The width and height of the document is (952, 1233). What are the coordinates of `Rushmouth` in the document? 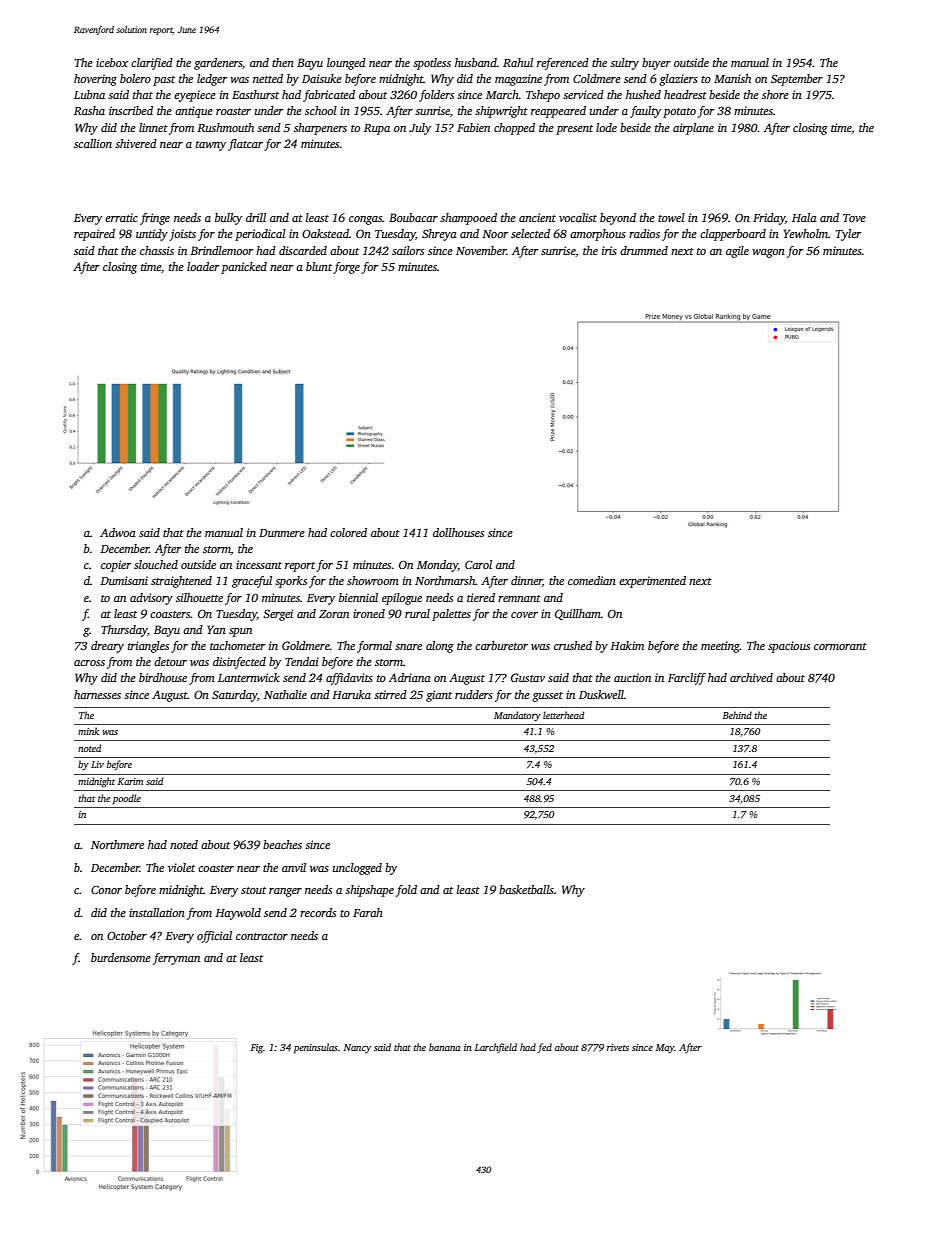 It's located at (225, 127).
